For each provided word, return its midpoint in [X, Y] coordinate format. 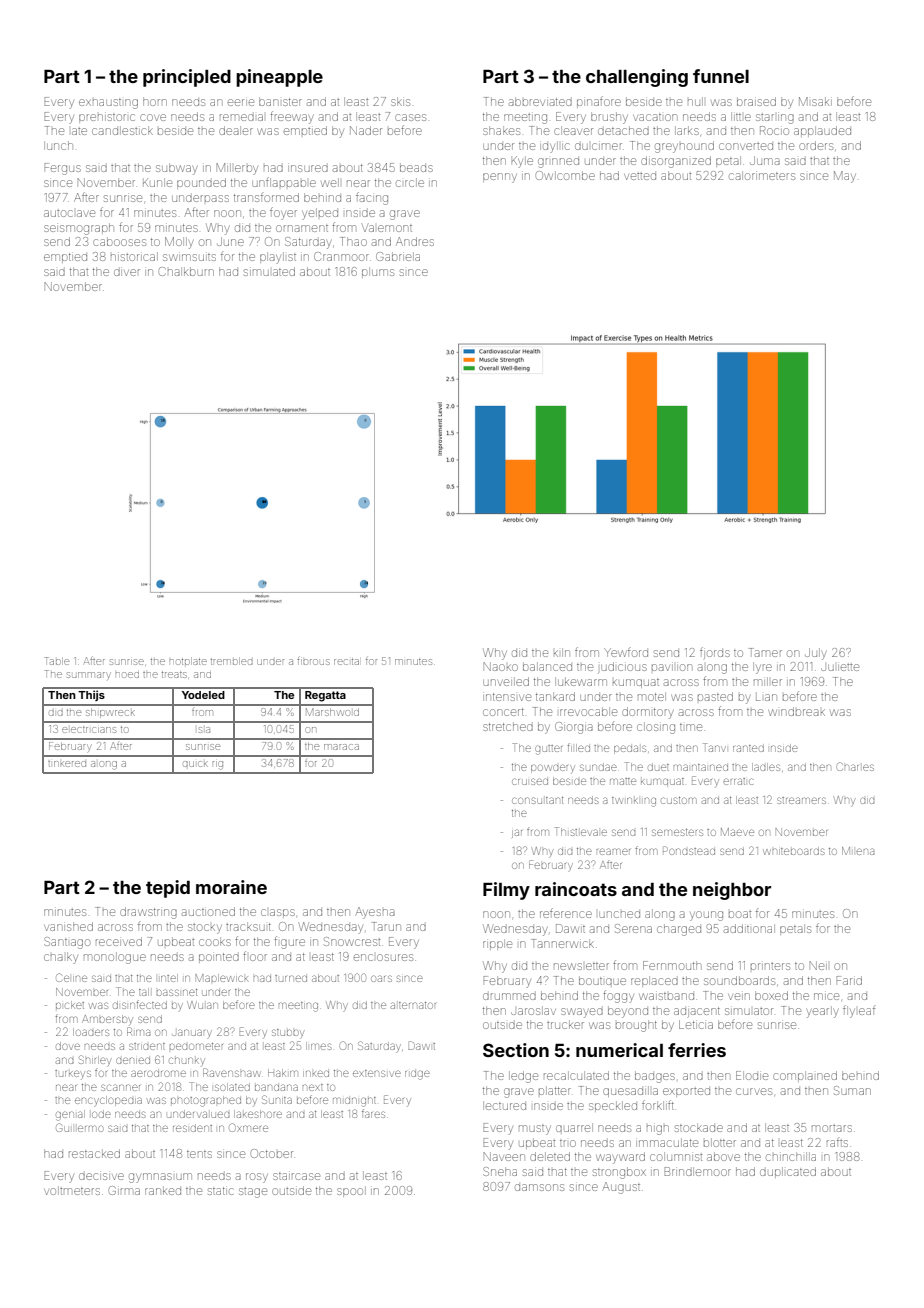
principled [187, 78]
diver [127, 272]
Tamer [765, 652]
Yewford [626, 652]
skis [400, 101]
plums [378, 272]
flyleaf [859, 1011]
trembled [232, 661]
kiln [562, 652]
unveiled [506, 681]
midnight [354, 1102]
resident [192, 1128]
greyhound [684, 147]
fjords [715, 653]
